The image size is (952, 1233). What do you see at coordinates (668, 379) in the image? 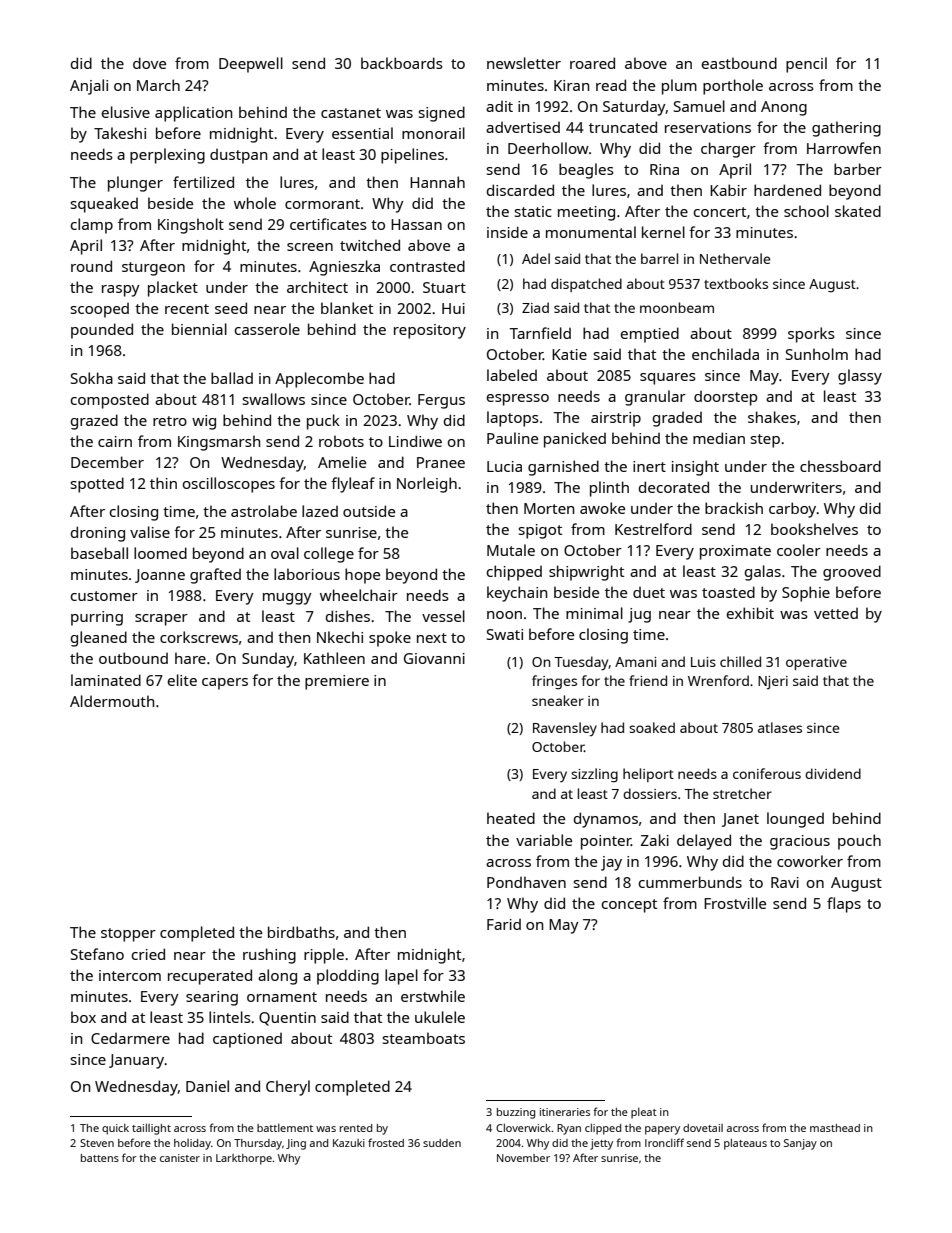
I see `squares` at bounding box center [668, 379].
